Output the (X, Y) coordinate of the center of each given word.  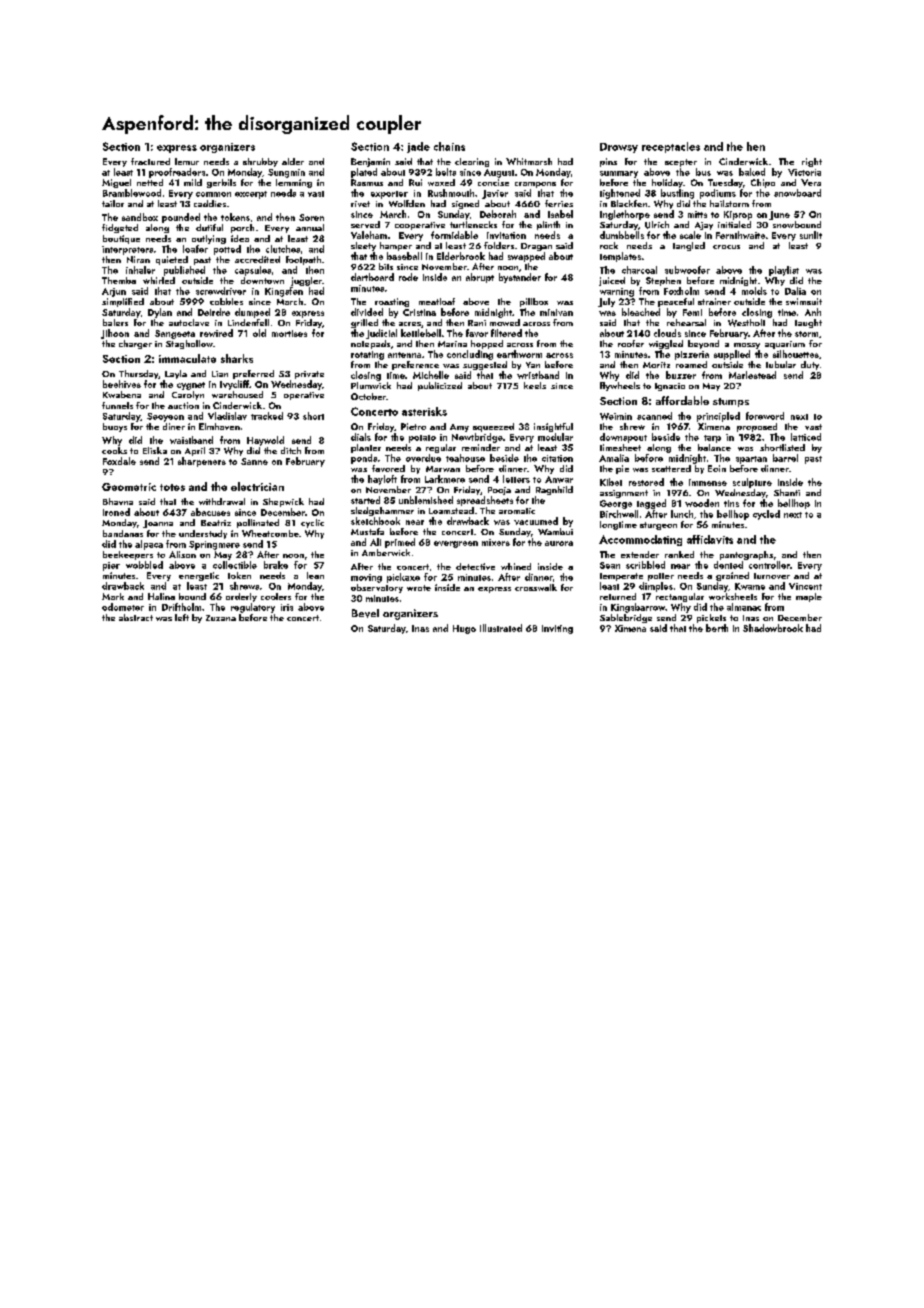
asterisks (424, 411)
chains (449, 146)
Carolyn (188, 395)
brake (276, 565)
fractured (150, 161)
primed (400, 543)
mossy (747, 346)
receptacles (671, 147)
